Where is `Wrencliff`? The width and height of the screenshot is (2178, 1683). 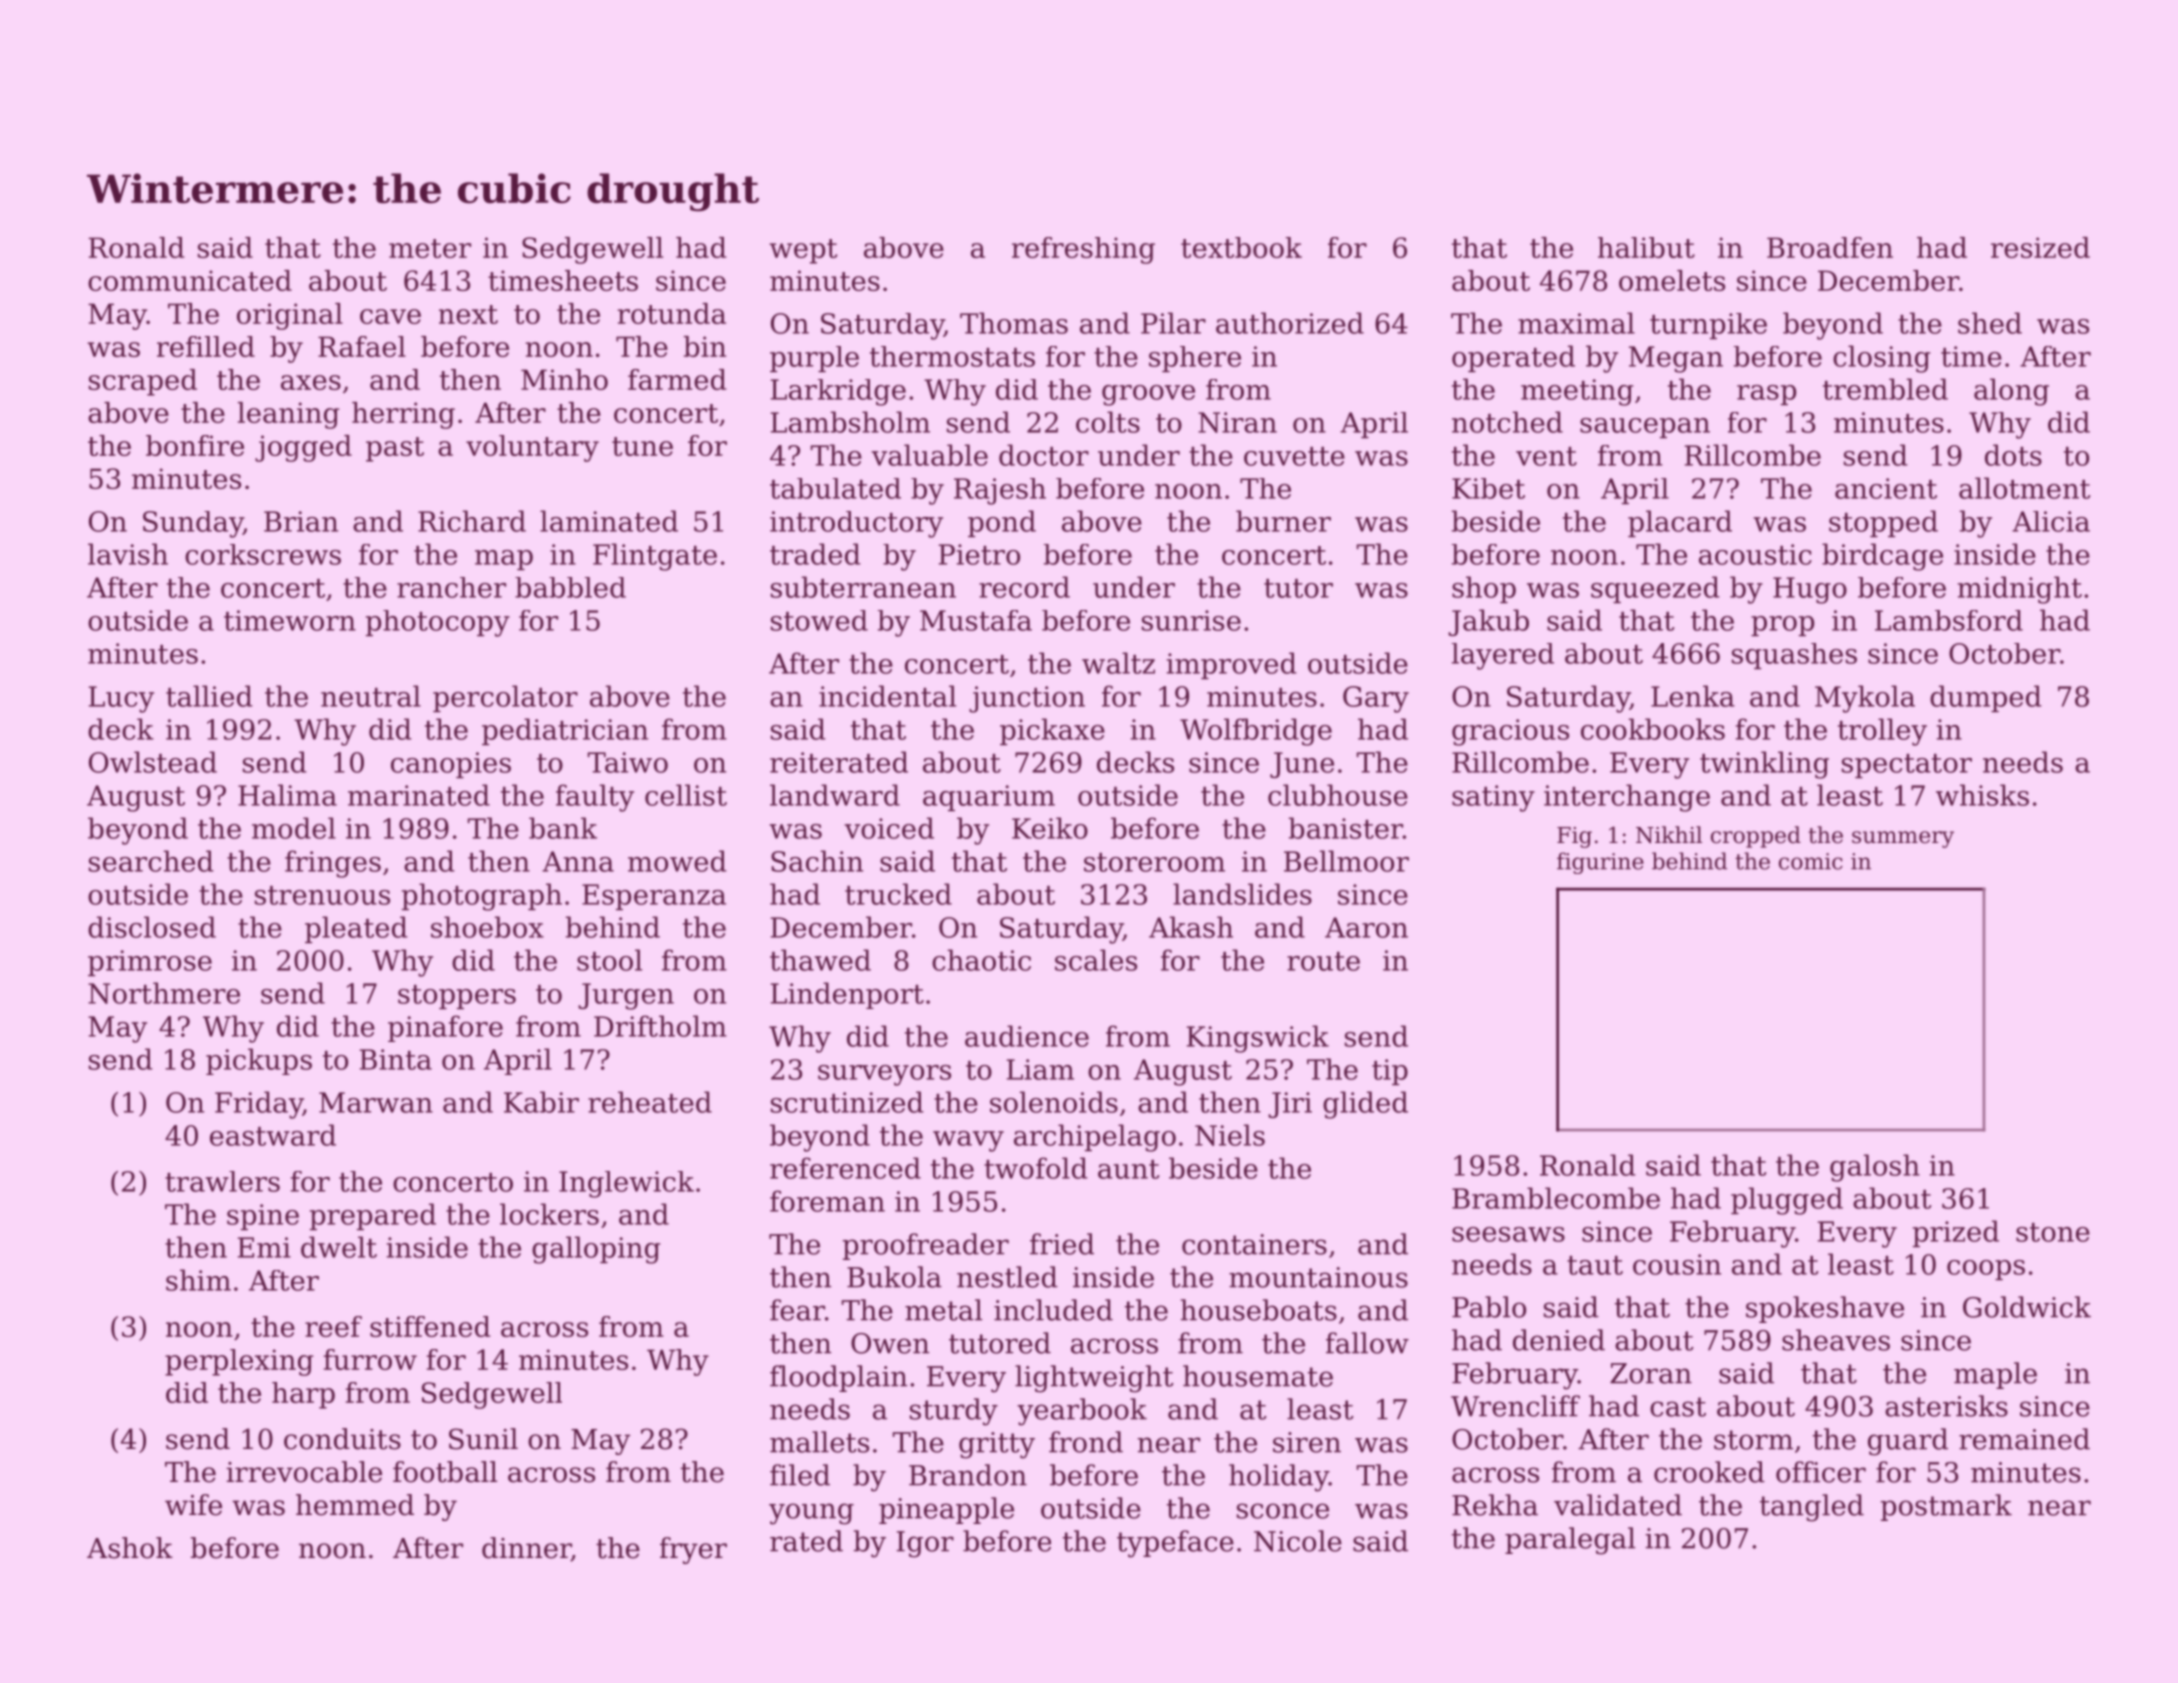
Wrencliff is located at coordinates (1515, 1406).
